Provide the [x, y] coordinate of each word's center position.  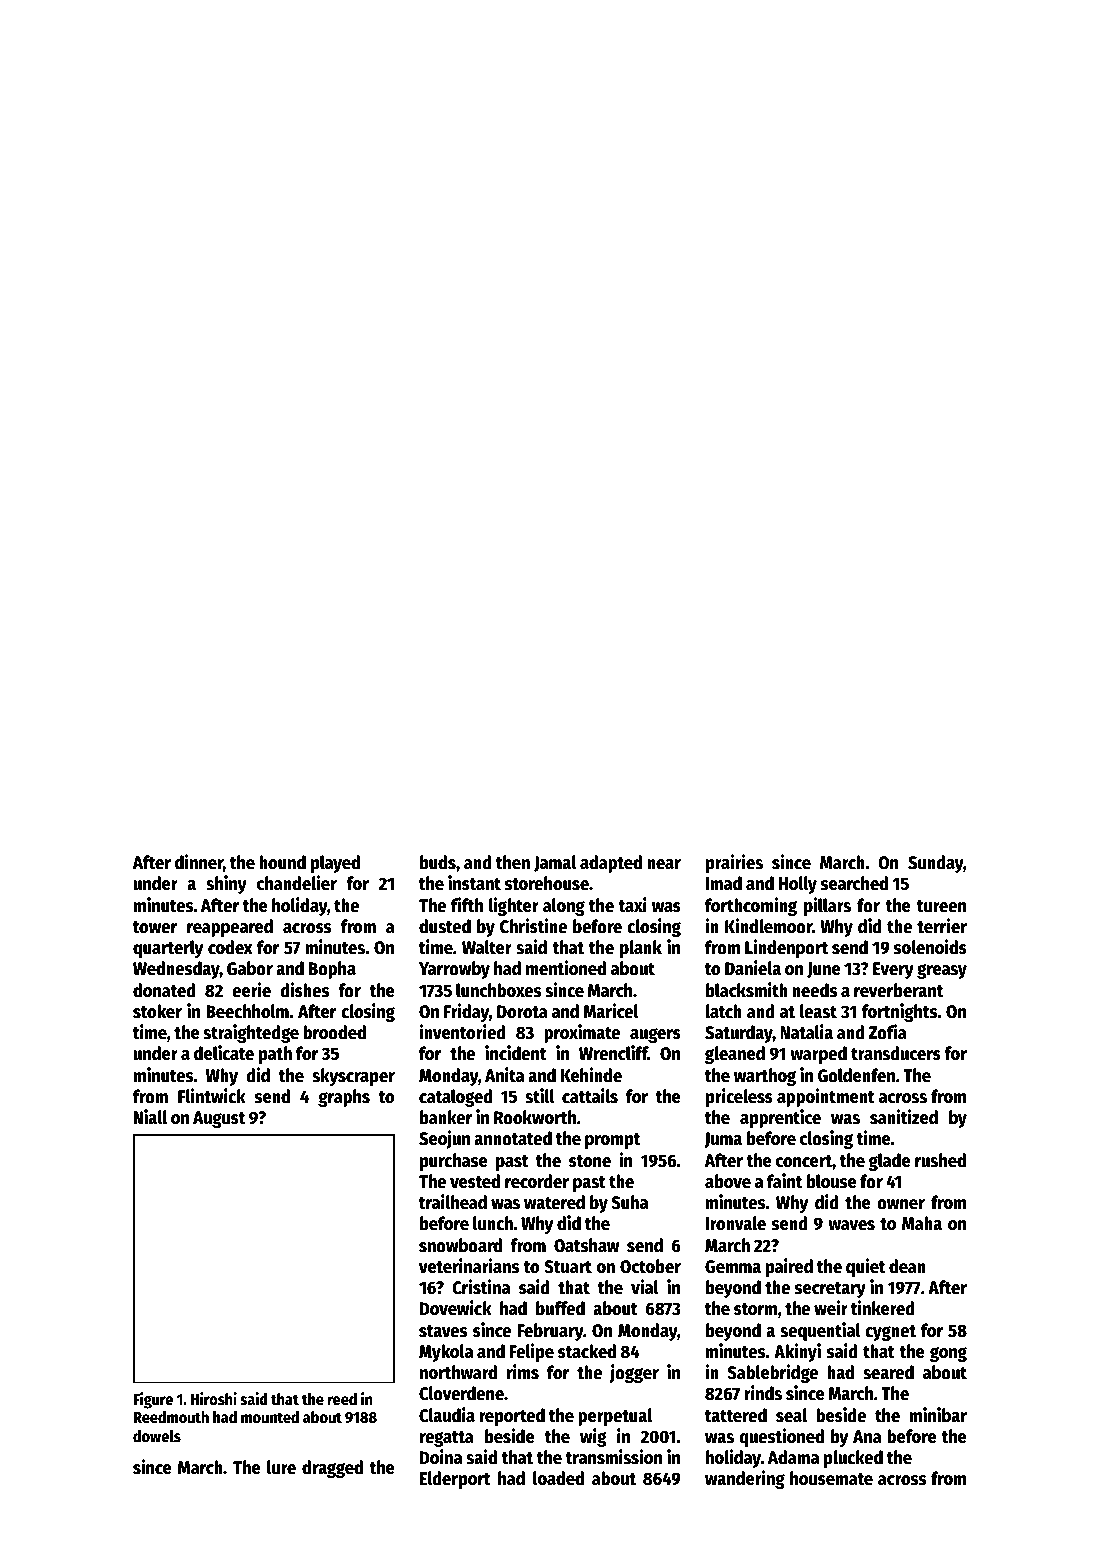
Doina [441, 1457]
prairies [734, 863]
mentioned [566, 968]
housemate [831, 1478]
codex [230, 947]
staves [443, 1331]
